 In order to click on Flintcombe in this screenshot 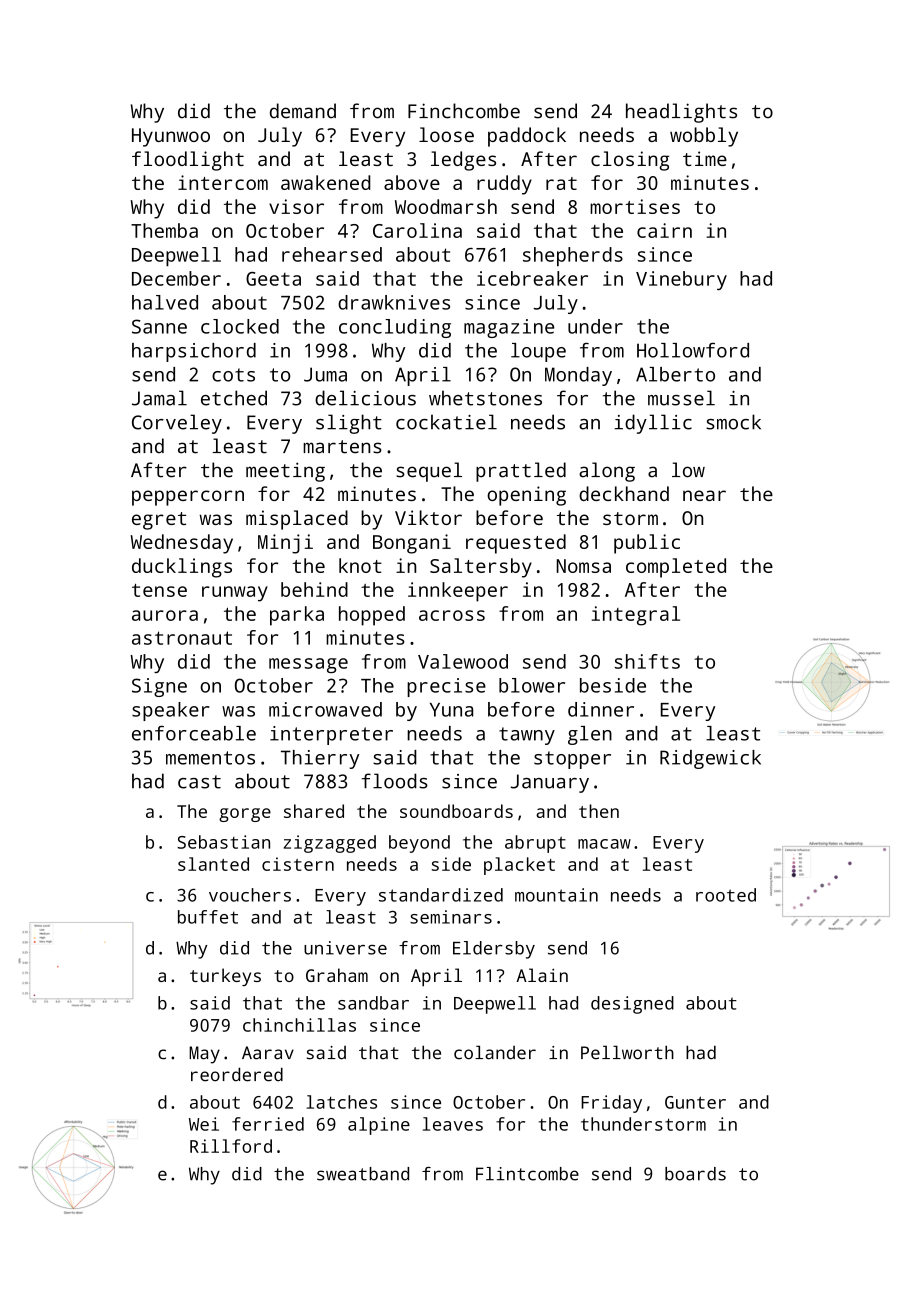, I will do `click(527, 1174)`.
